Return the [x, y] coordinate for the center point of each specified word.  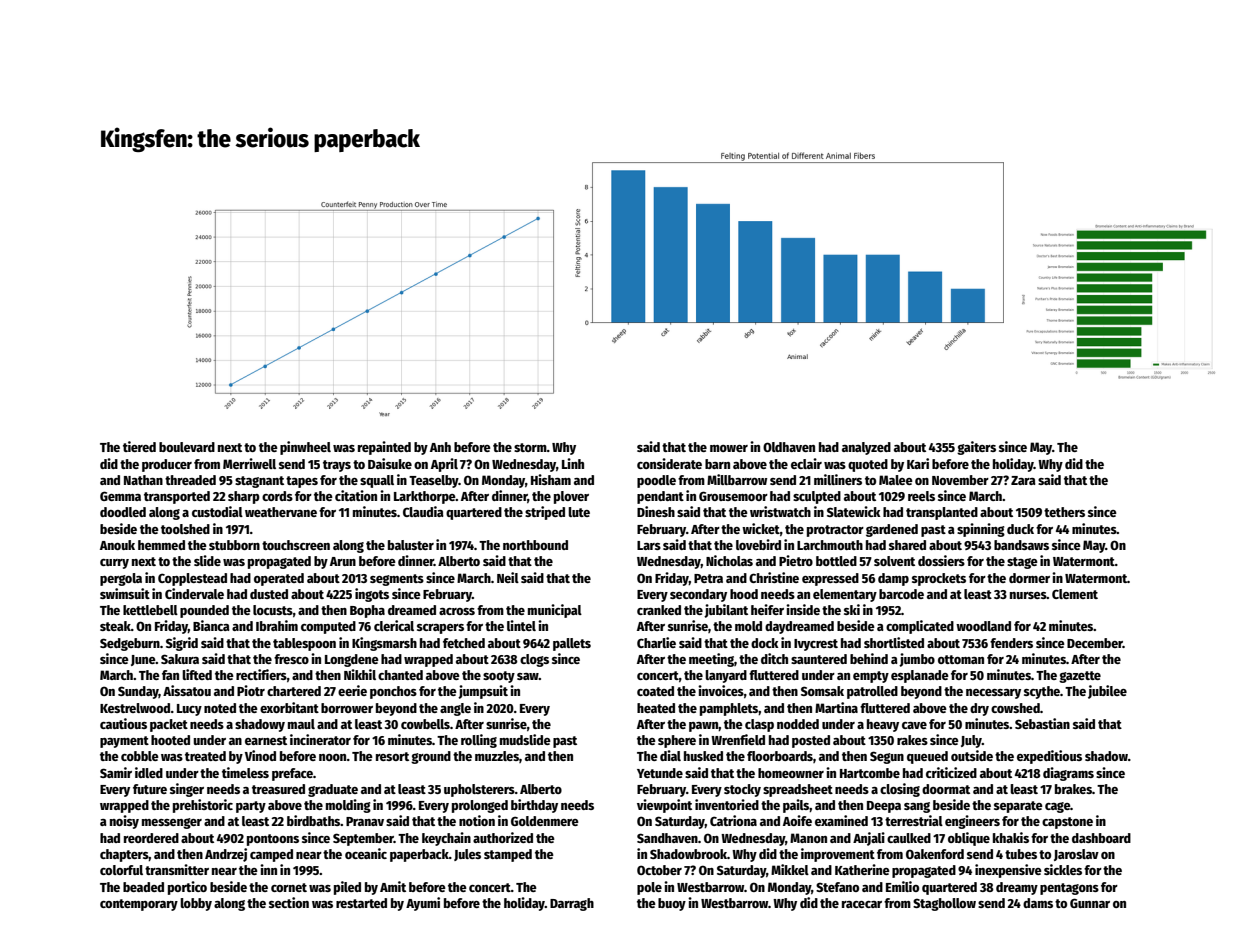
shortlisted [894, 642]
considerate [669, 463]
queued [927, 757]
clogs [534, 660]
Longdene [352, 660]
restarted [361, 903]
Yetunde [660, 773]
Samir [116, 772]
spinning [981, 530]
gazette [1080, 677]
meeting [711, 660]
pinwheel [305, 448]
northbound [535, 545]
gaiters [976, 448]
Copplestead [192, 579]
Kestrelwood [135, 708]
